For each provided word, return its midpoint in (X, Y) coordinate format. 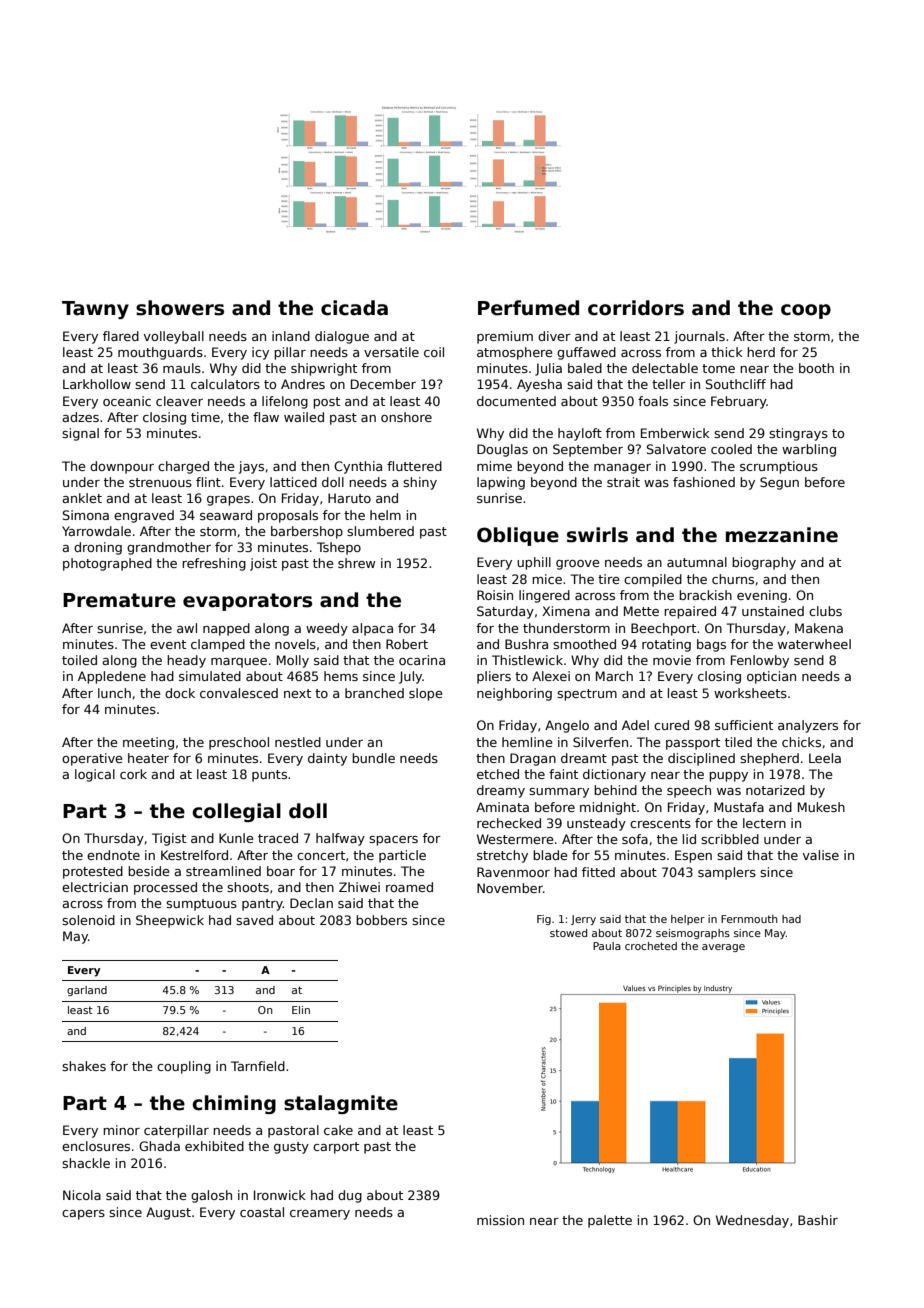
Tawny (95, 310)
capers (83, 1215)
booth (816, 368)
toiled (79, 660)
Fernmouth (749, 919)
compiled (653, 580)
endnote (113, 855)
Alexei (551, 676)
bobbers (381, 920)
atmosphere (514, 353)
